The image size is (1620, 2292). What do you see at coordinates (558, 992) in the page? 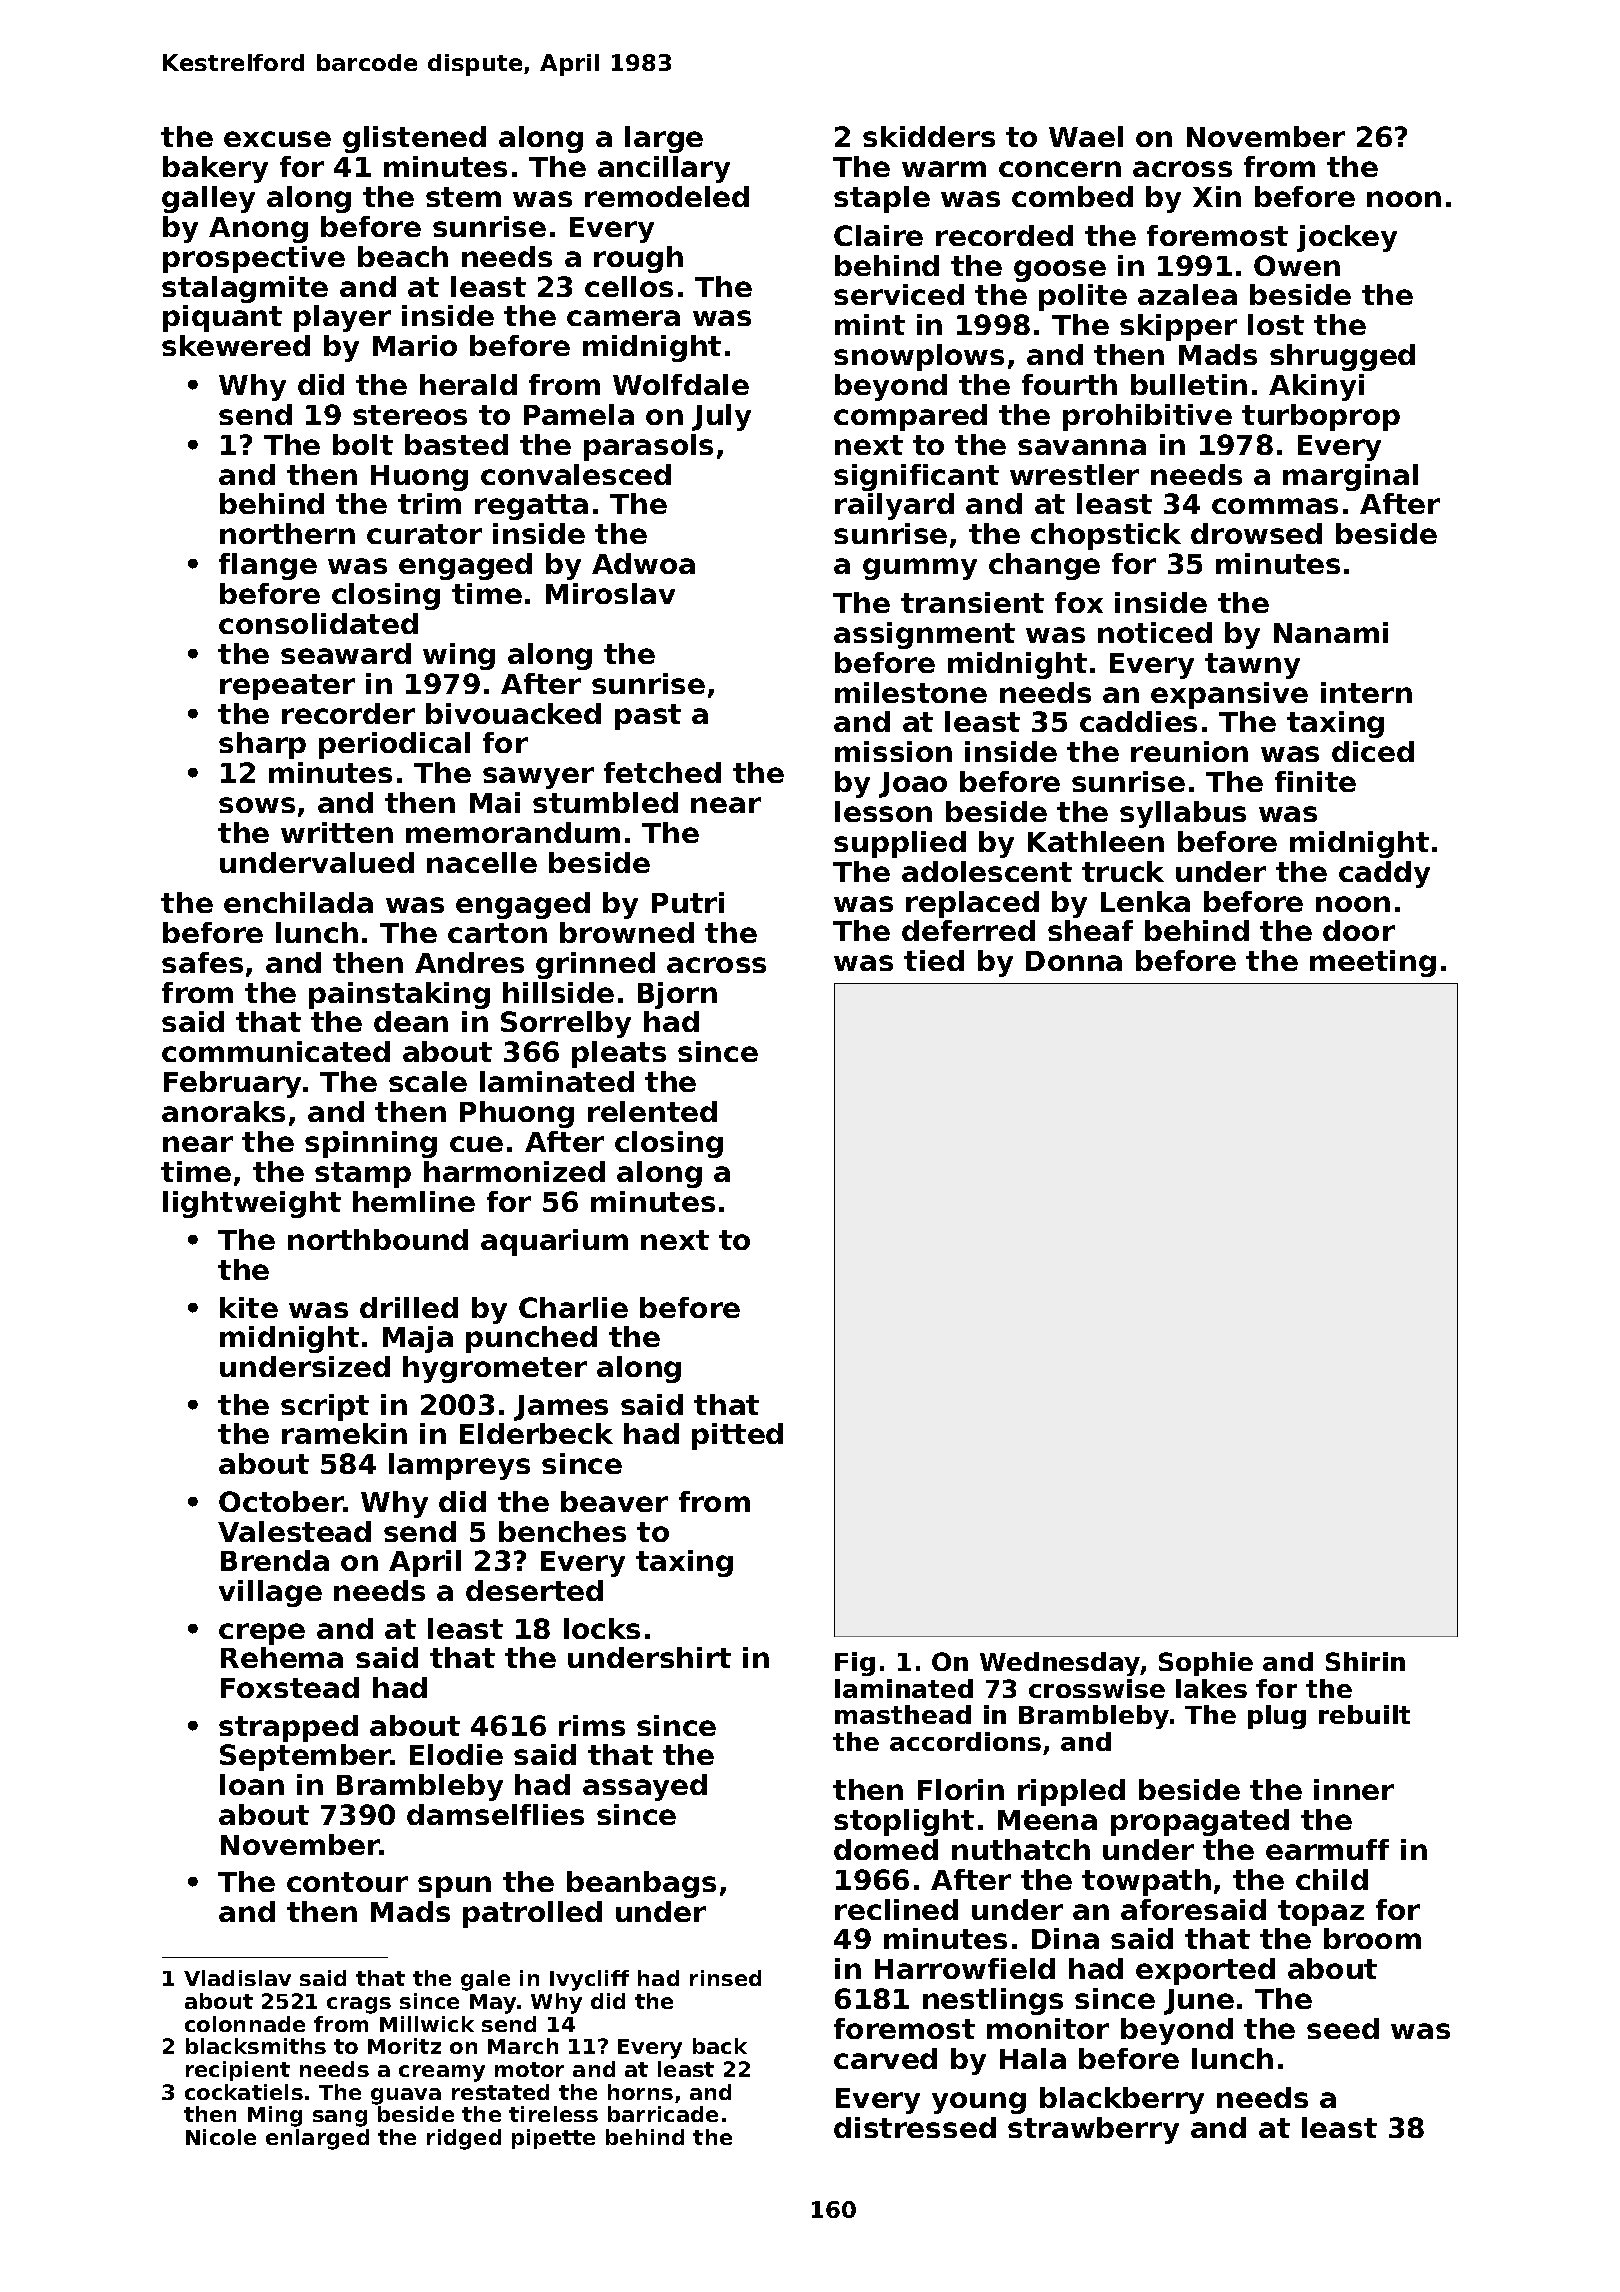
I see `hillside` at bounding box center [558, 992].
